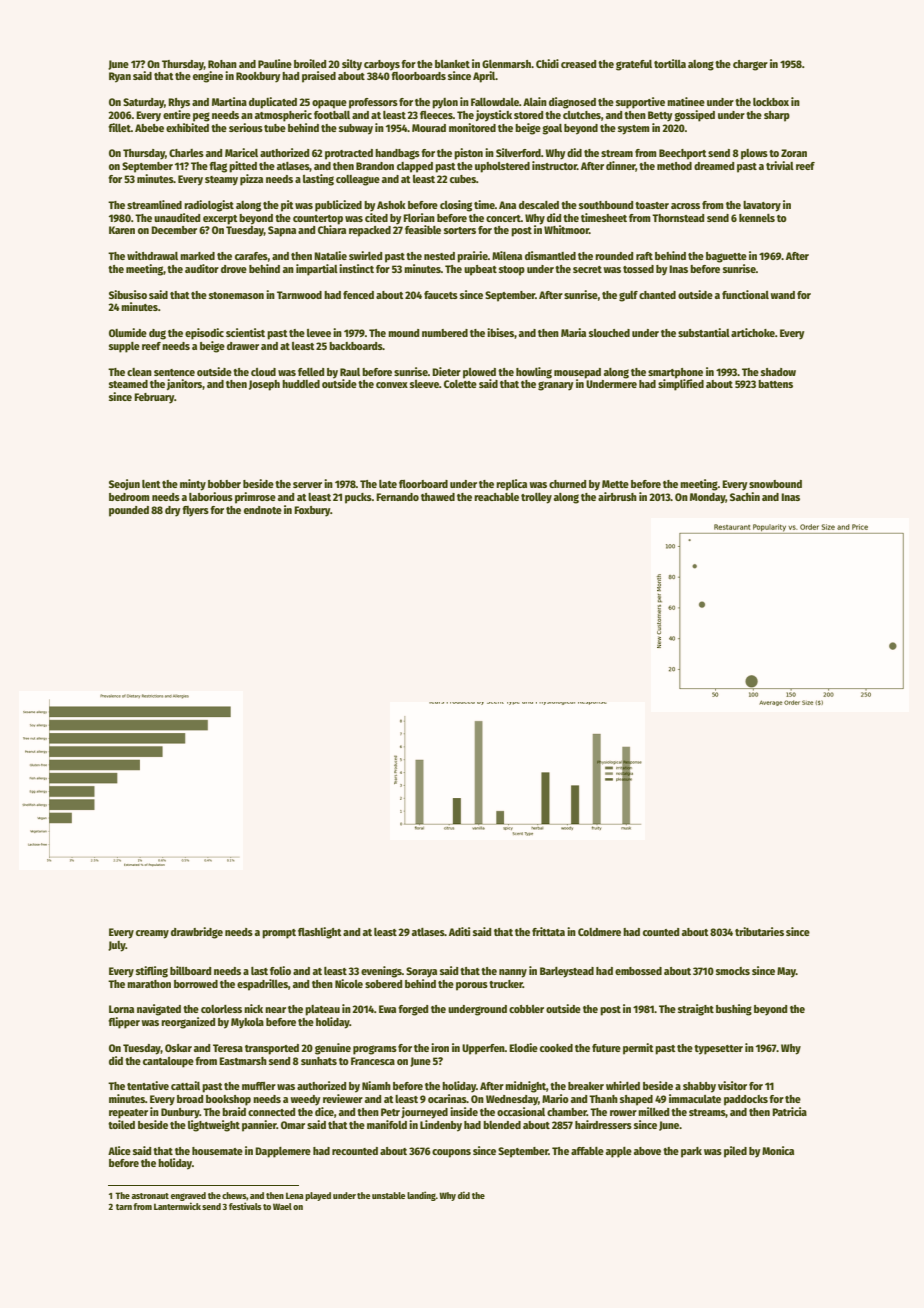  What do you see at coordinates (459, 931) in the image?
I see `Aditi` at bounding box center [459, 931].
